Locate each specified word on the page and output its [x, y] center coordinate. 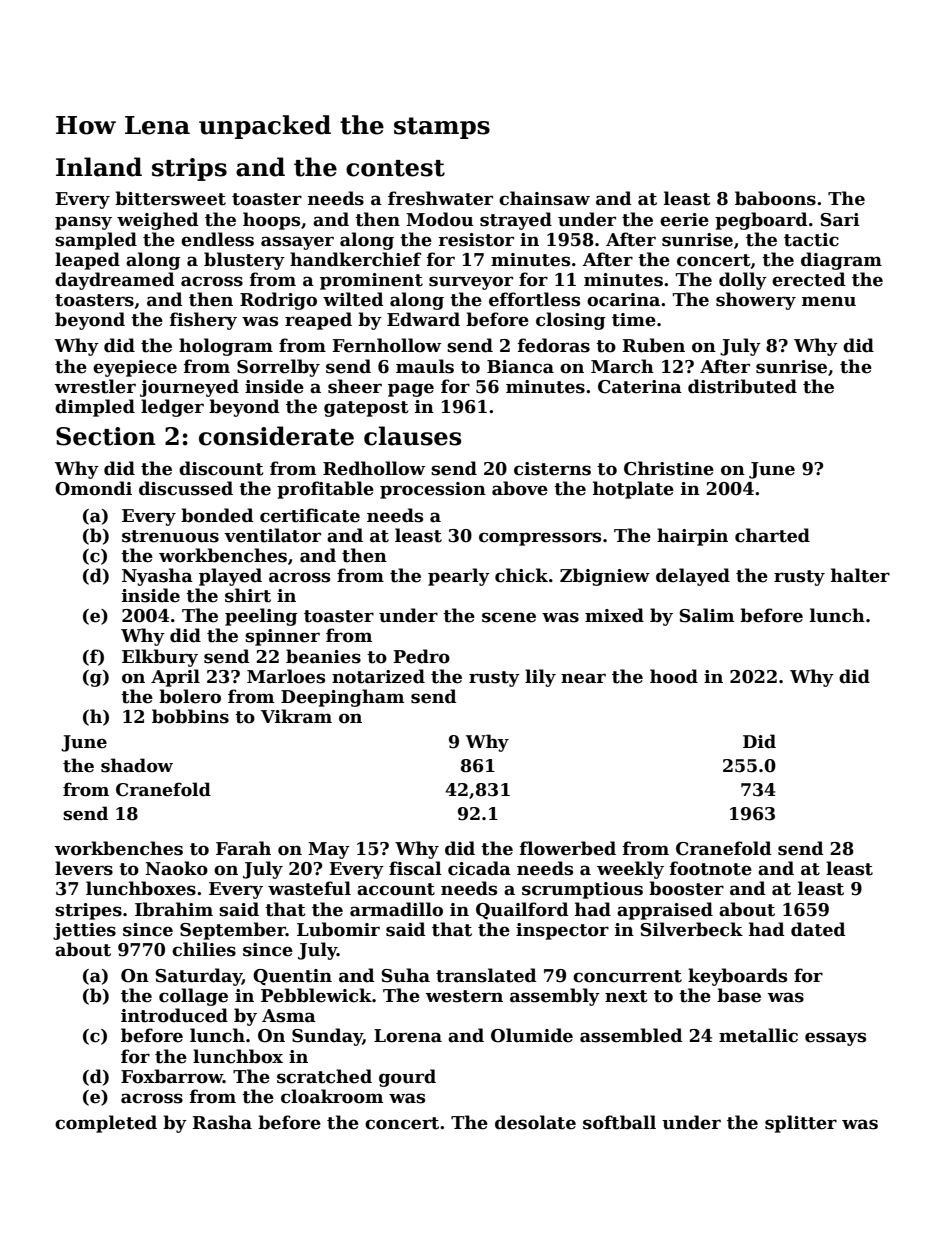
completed [106, 1124]
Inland [99, 167]
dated [818, 929]
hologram [226, 347]
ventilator [272, 535]
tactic [811, 240]
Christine [669, 468]
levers [84, 868]
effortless [534, 299]
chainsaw [544, 198]
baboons [775, 198]
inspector [562, 931]
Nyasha [157, 577]
